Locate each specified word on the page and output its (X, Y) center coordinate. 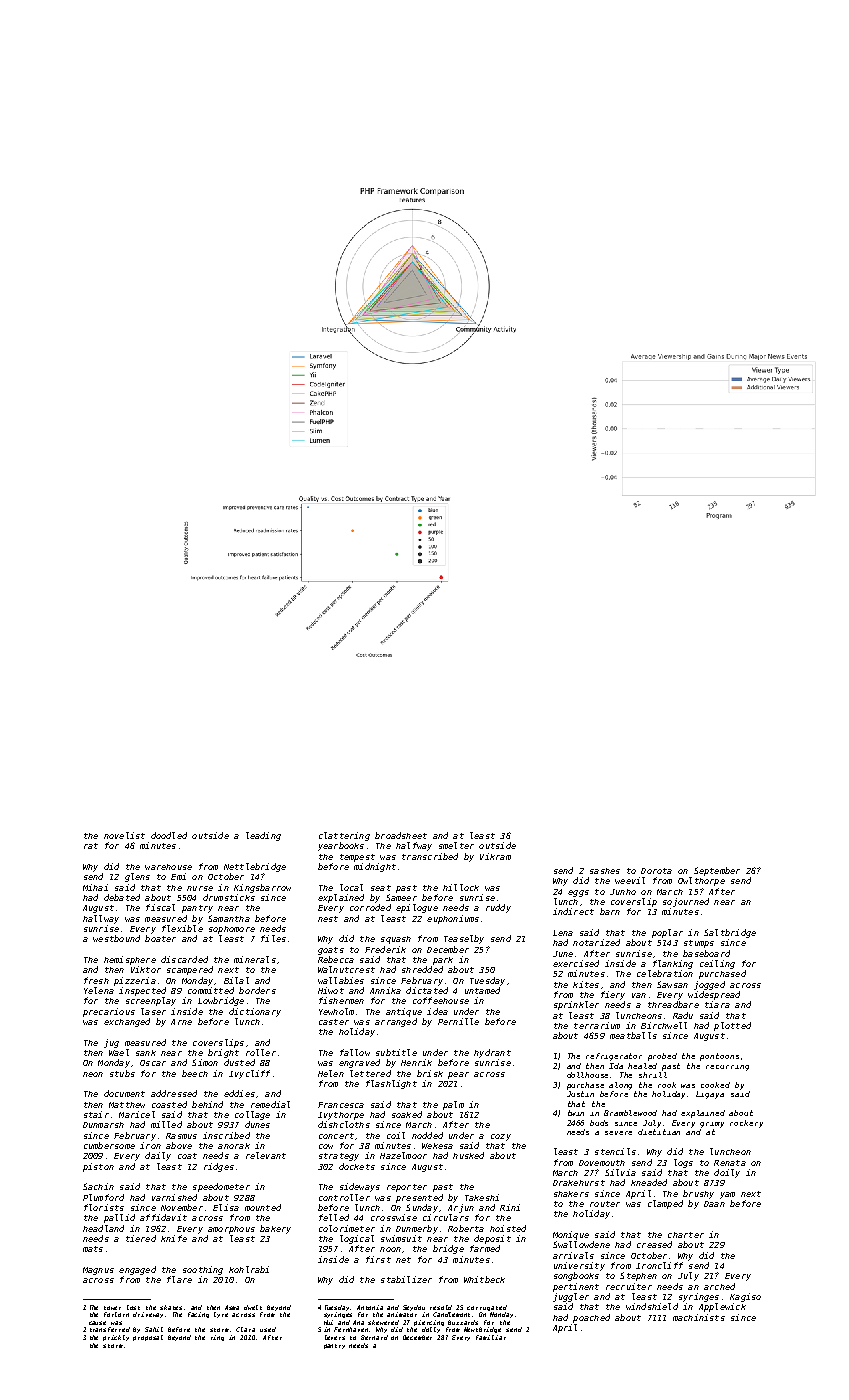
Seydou (414, 1308)
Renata (730, 1163)
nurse (200, 888)
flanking (673, 964)
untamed (482, 990)
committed (211, 990)
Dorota (656, 871)
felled (334, 1217)
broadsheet (401, 835)
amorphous (231, 1230)
